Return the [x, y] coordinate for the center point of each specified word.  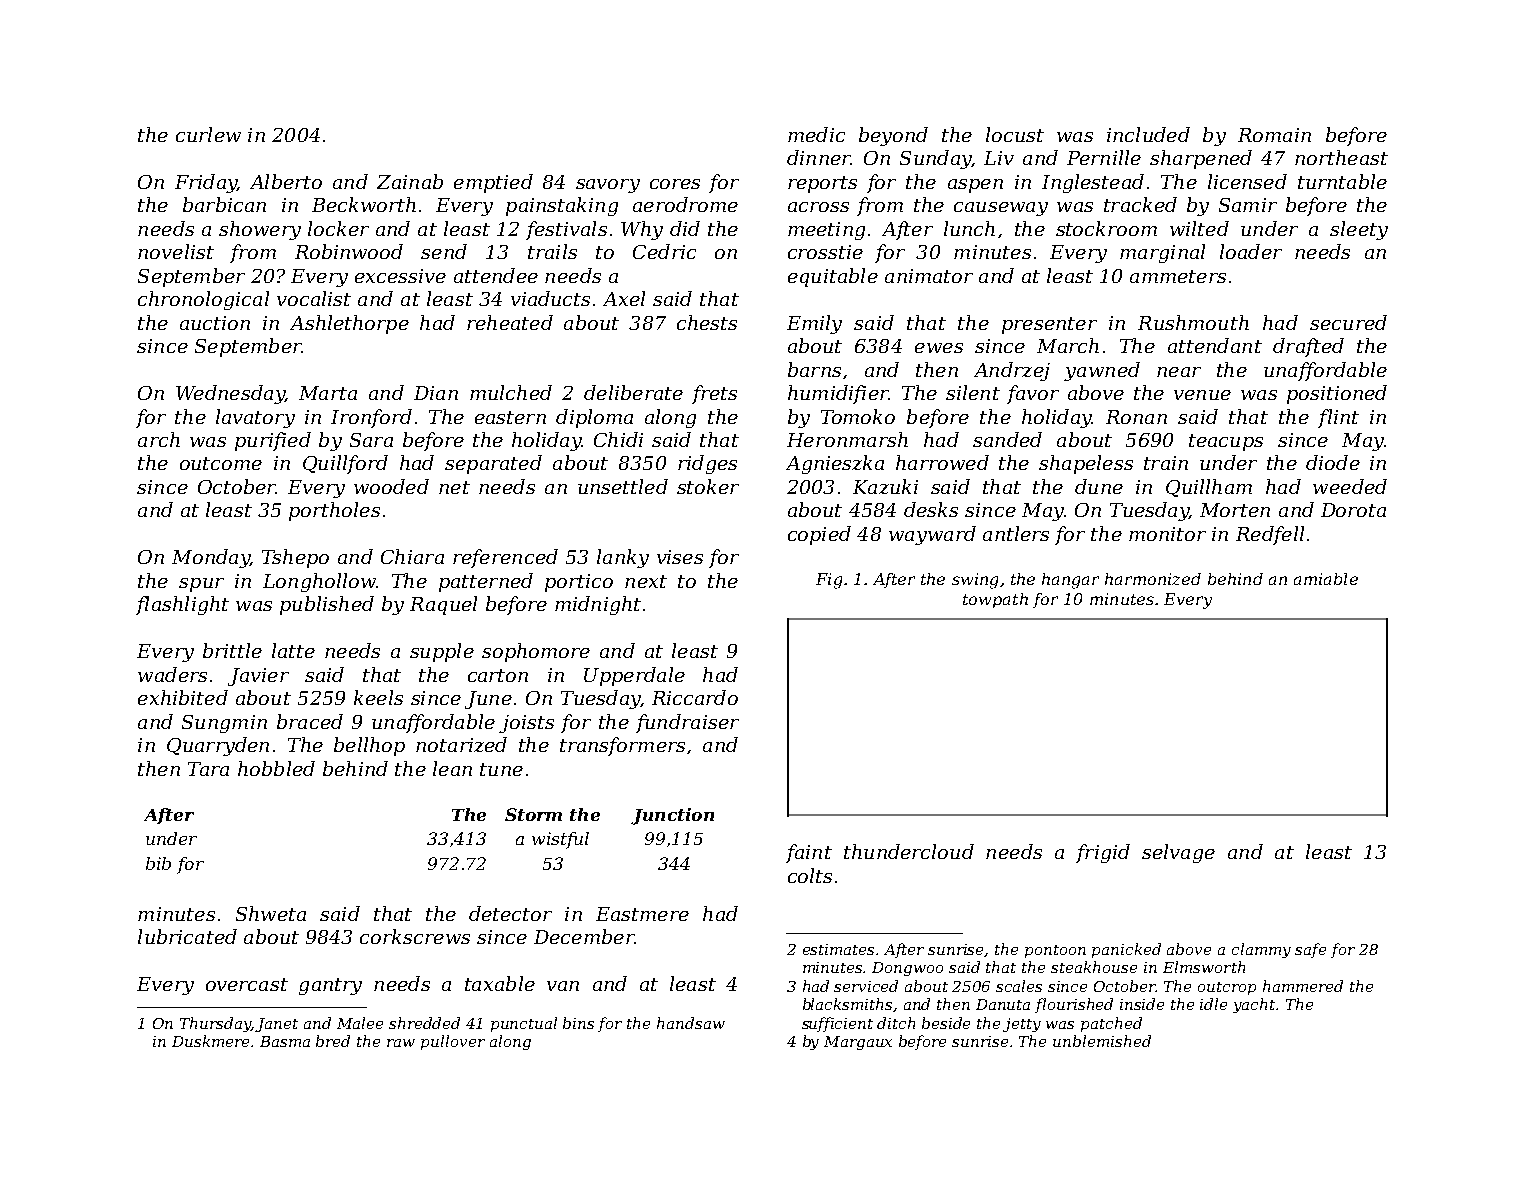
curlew [208, 134]
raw [401, 1043]
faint [809, 853]
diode [1333, 462]
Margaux [858, 1043]
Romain [1274, 135]
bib [158, 863]
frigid [1103, 853]
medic [816, 134]
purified [273, 441]
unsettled [623, 486]
